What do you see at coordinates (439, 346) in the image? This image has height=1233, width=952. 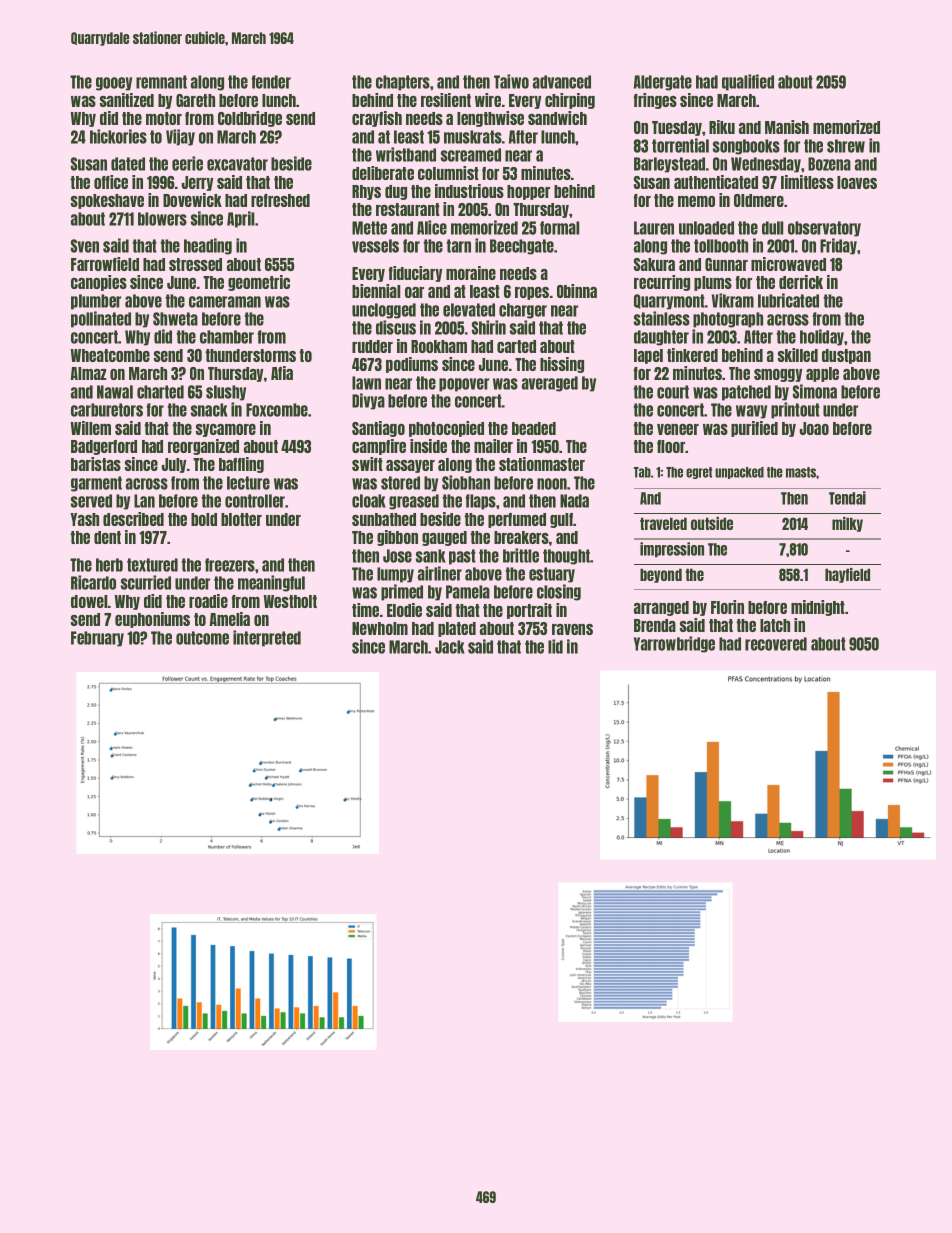 I see `Rookham` at bounding box center [439, 346].
